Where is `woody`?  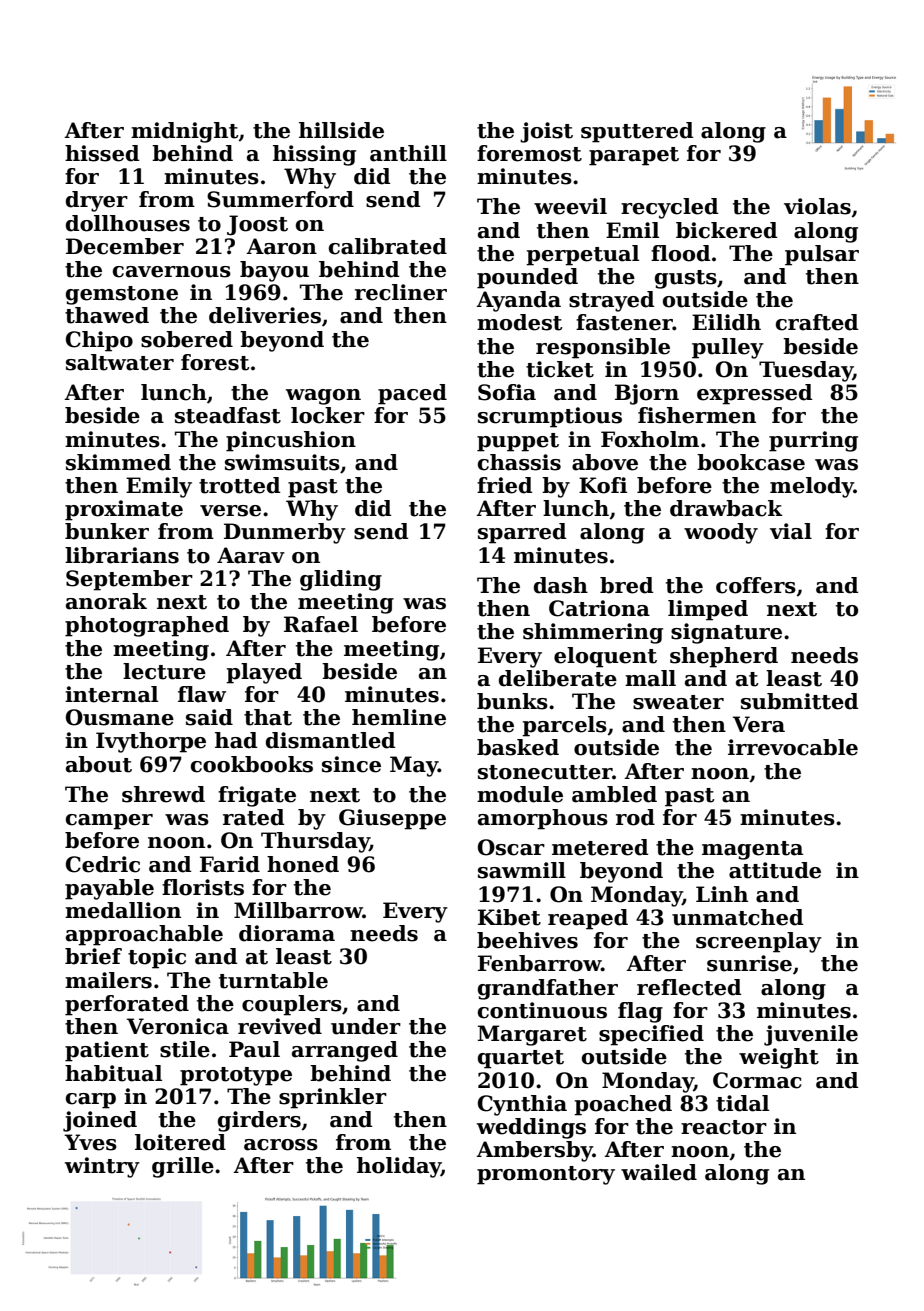 woody is located at coordinates (721, 533).
